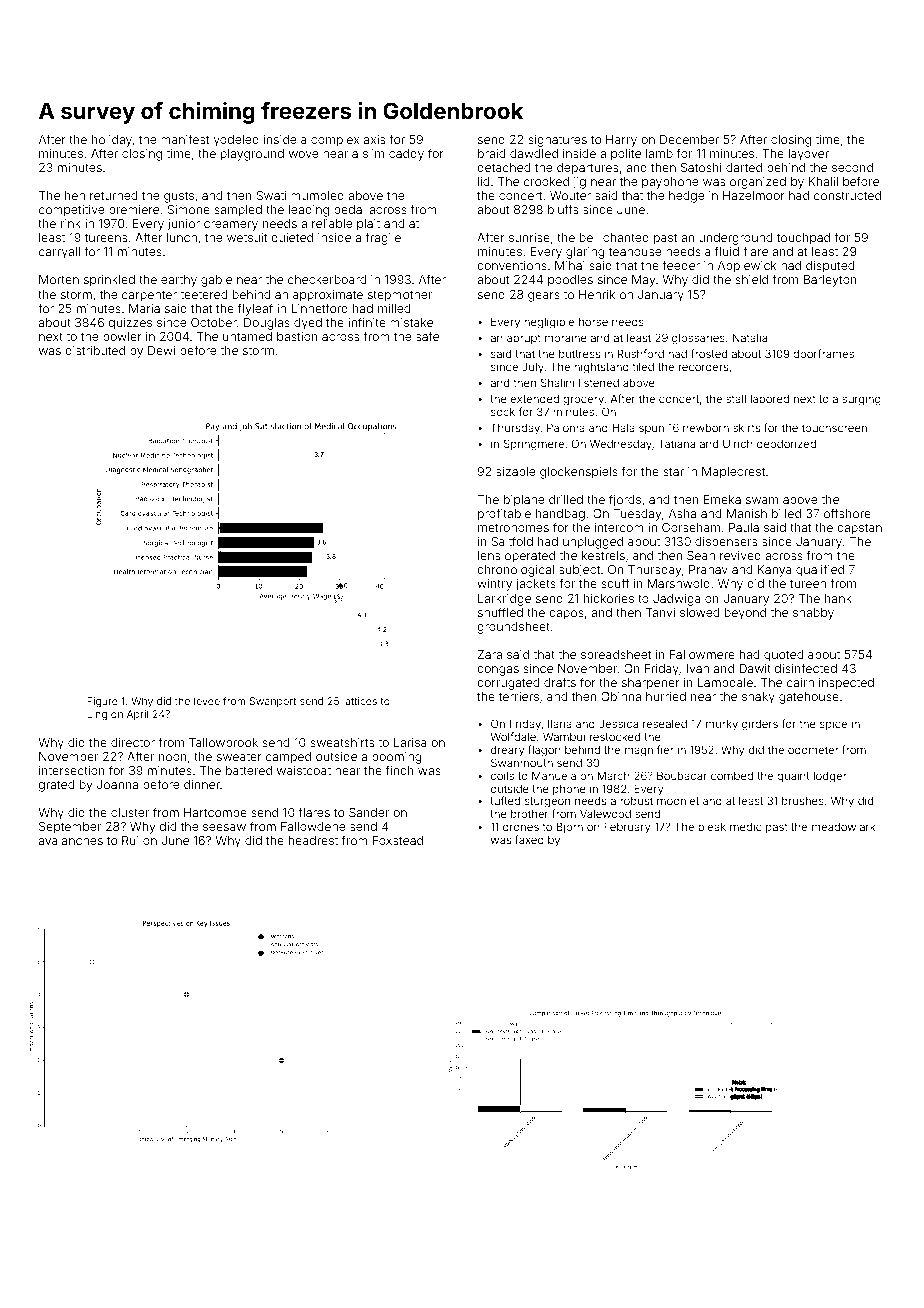  Describe the element at coordinates (97, 715) in the document. I see `Ling` at that location.
